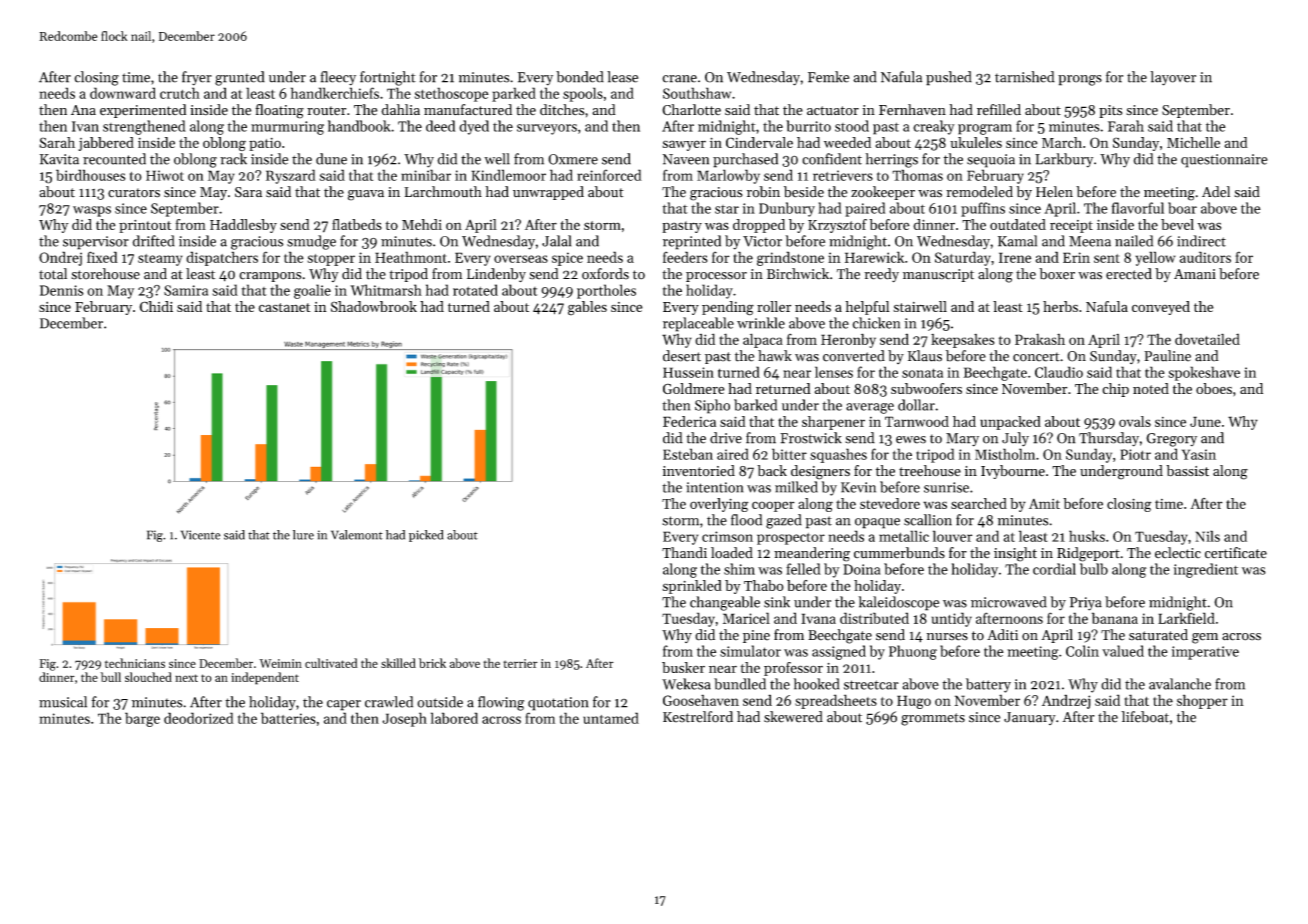  What do you see at coordinates (1064, 160) in the document?
I see `Larkbury` at bounding box center [1064, 160].
